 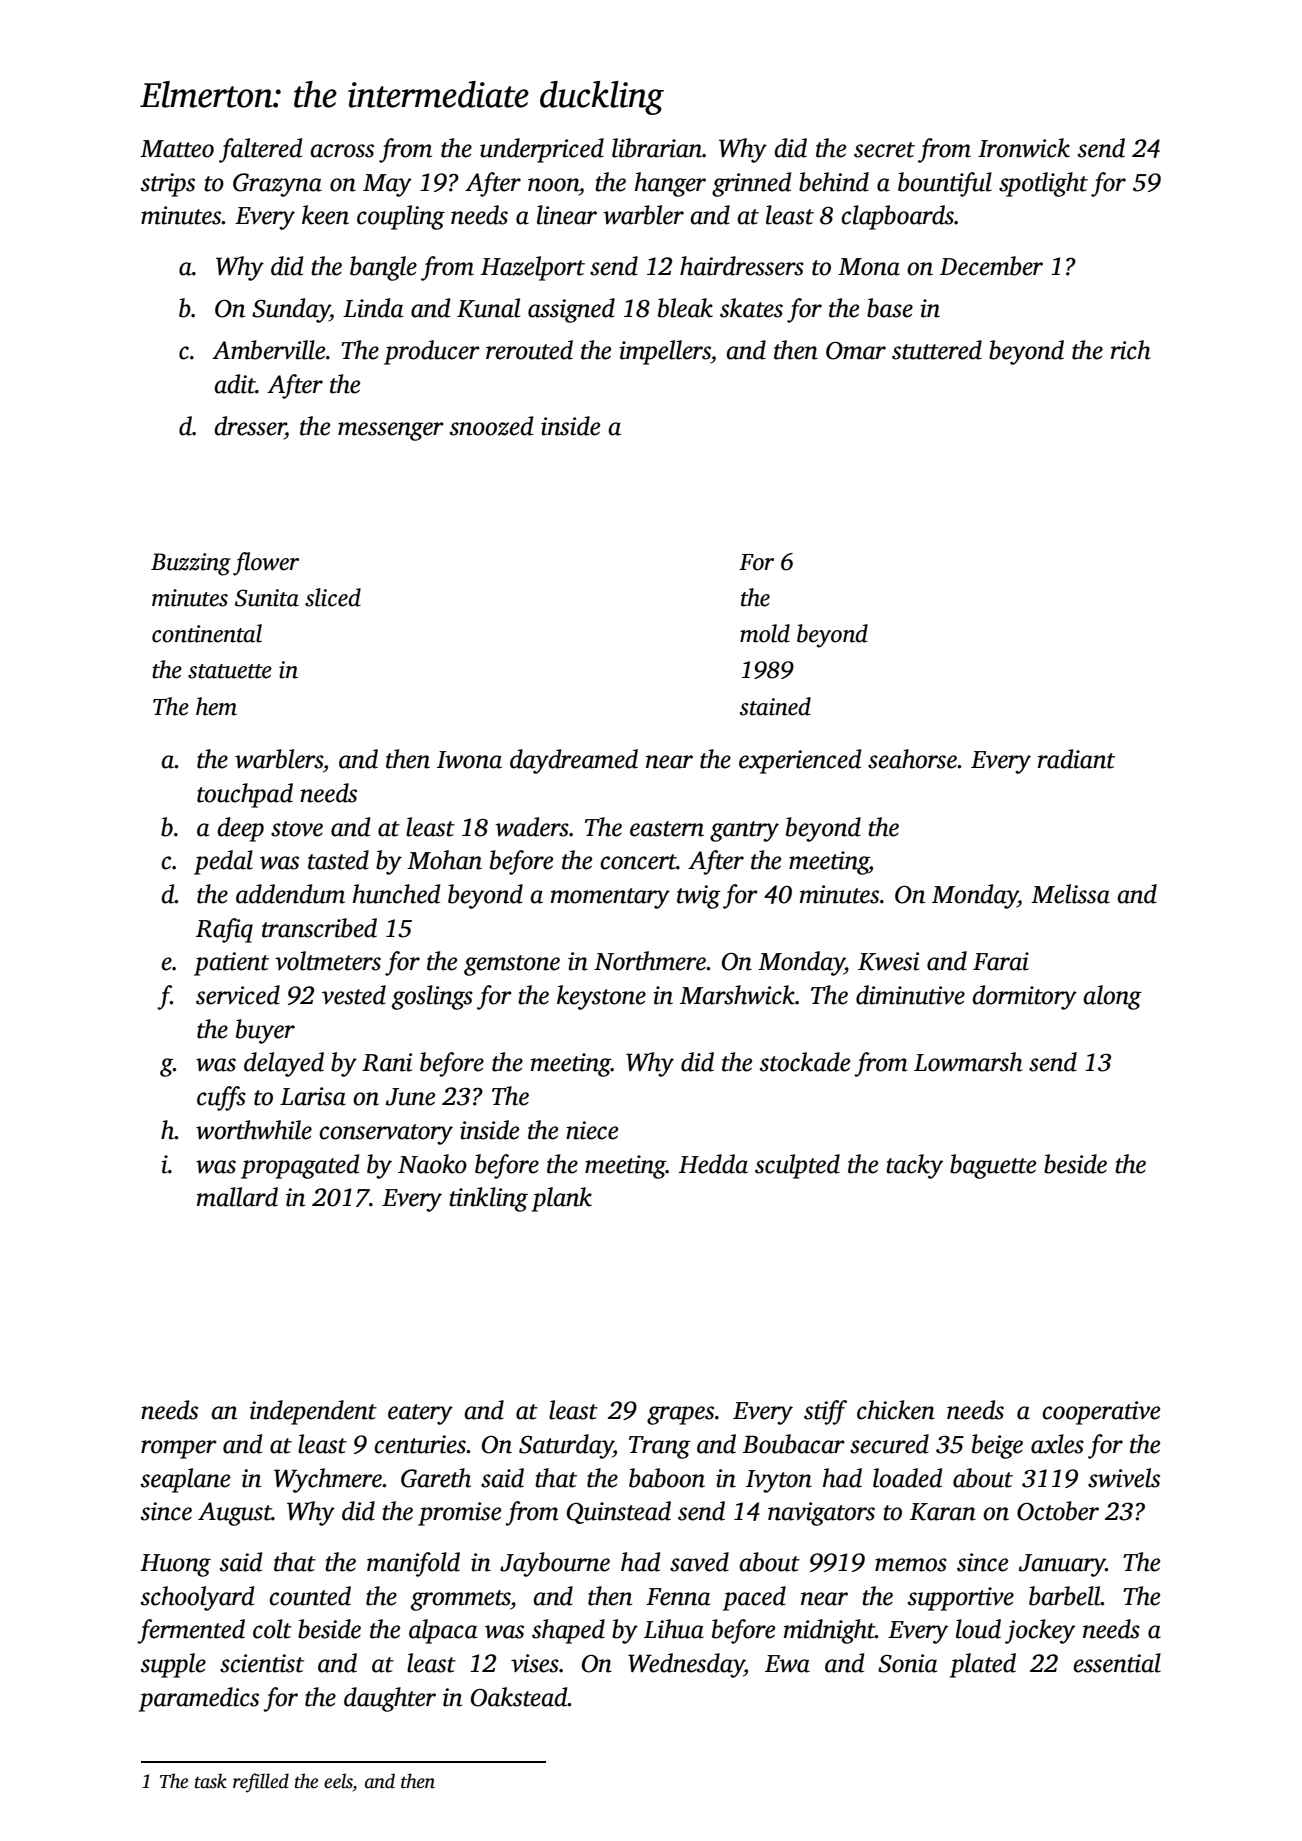 I want to click on rich, so click(x=1131, y=350).
